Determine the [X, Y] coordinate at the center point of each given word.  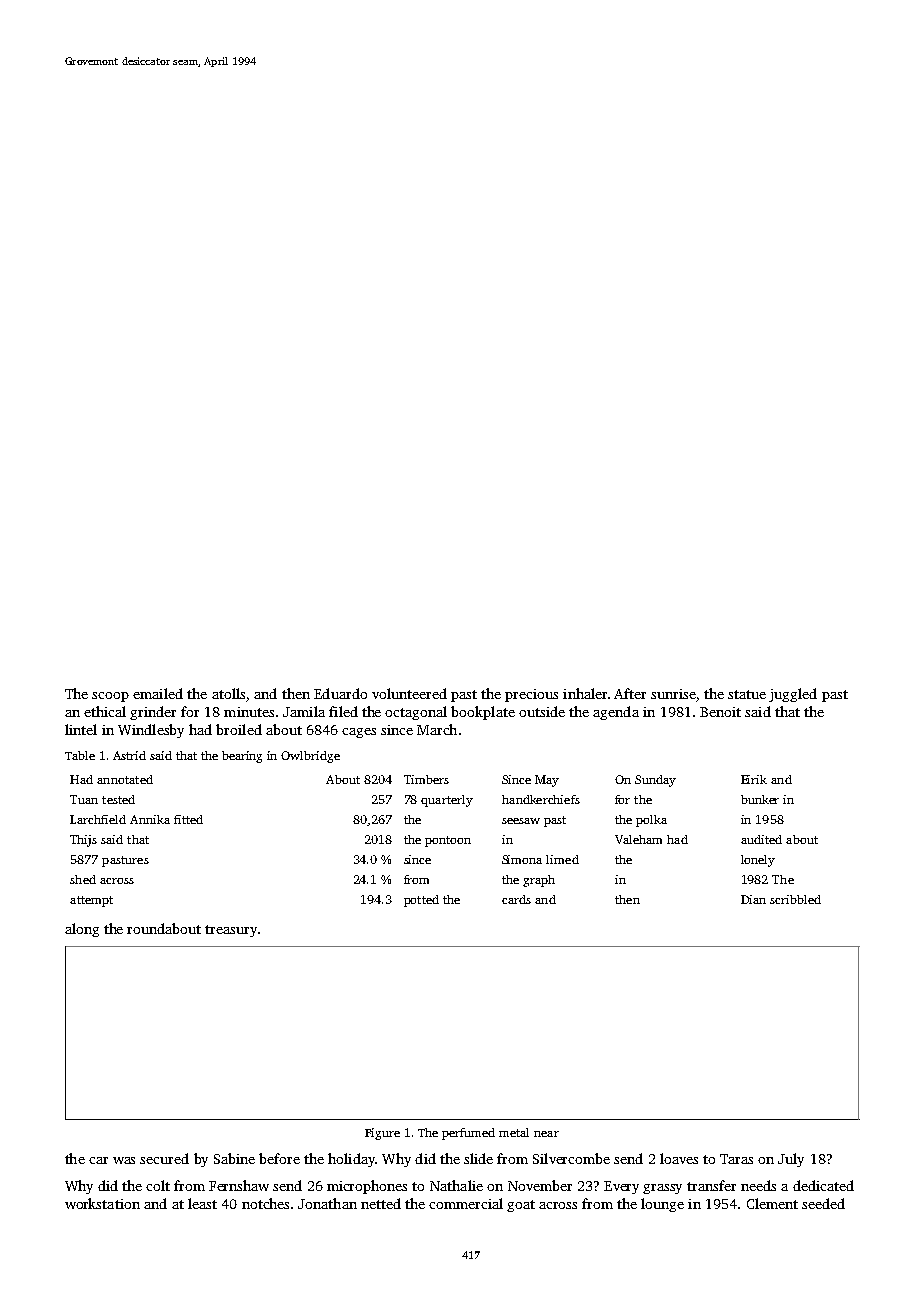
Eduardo [340, 693]
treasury [231, 931]
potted [421, 901]
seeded [823, 1203]
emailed [158, 693]
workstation [102, 1203]
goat [521, 1206]
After [630, 693]
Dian [753, 899]
